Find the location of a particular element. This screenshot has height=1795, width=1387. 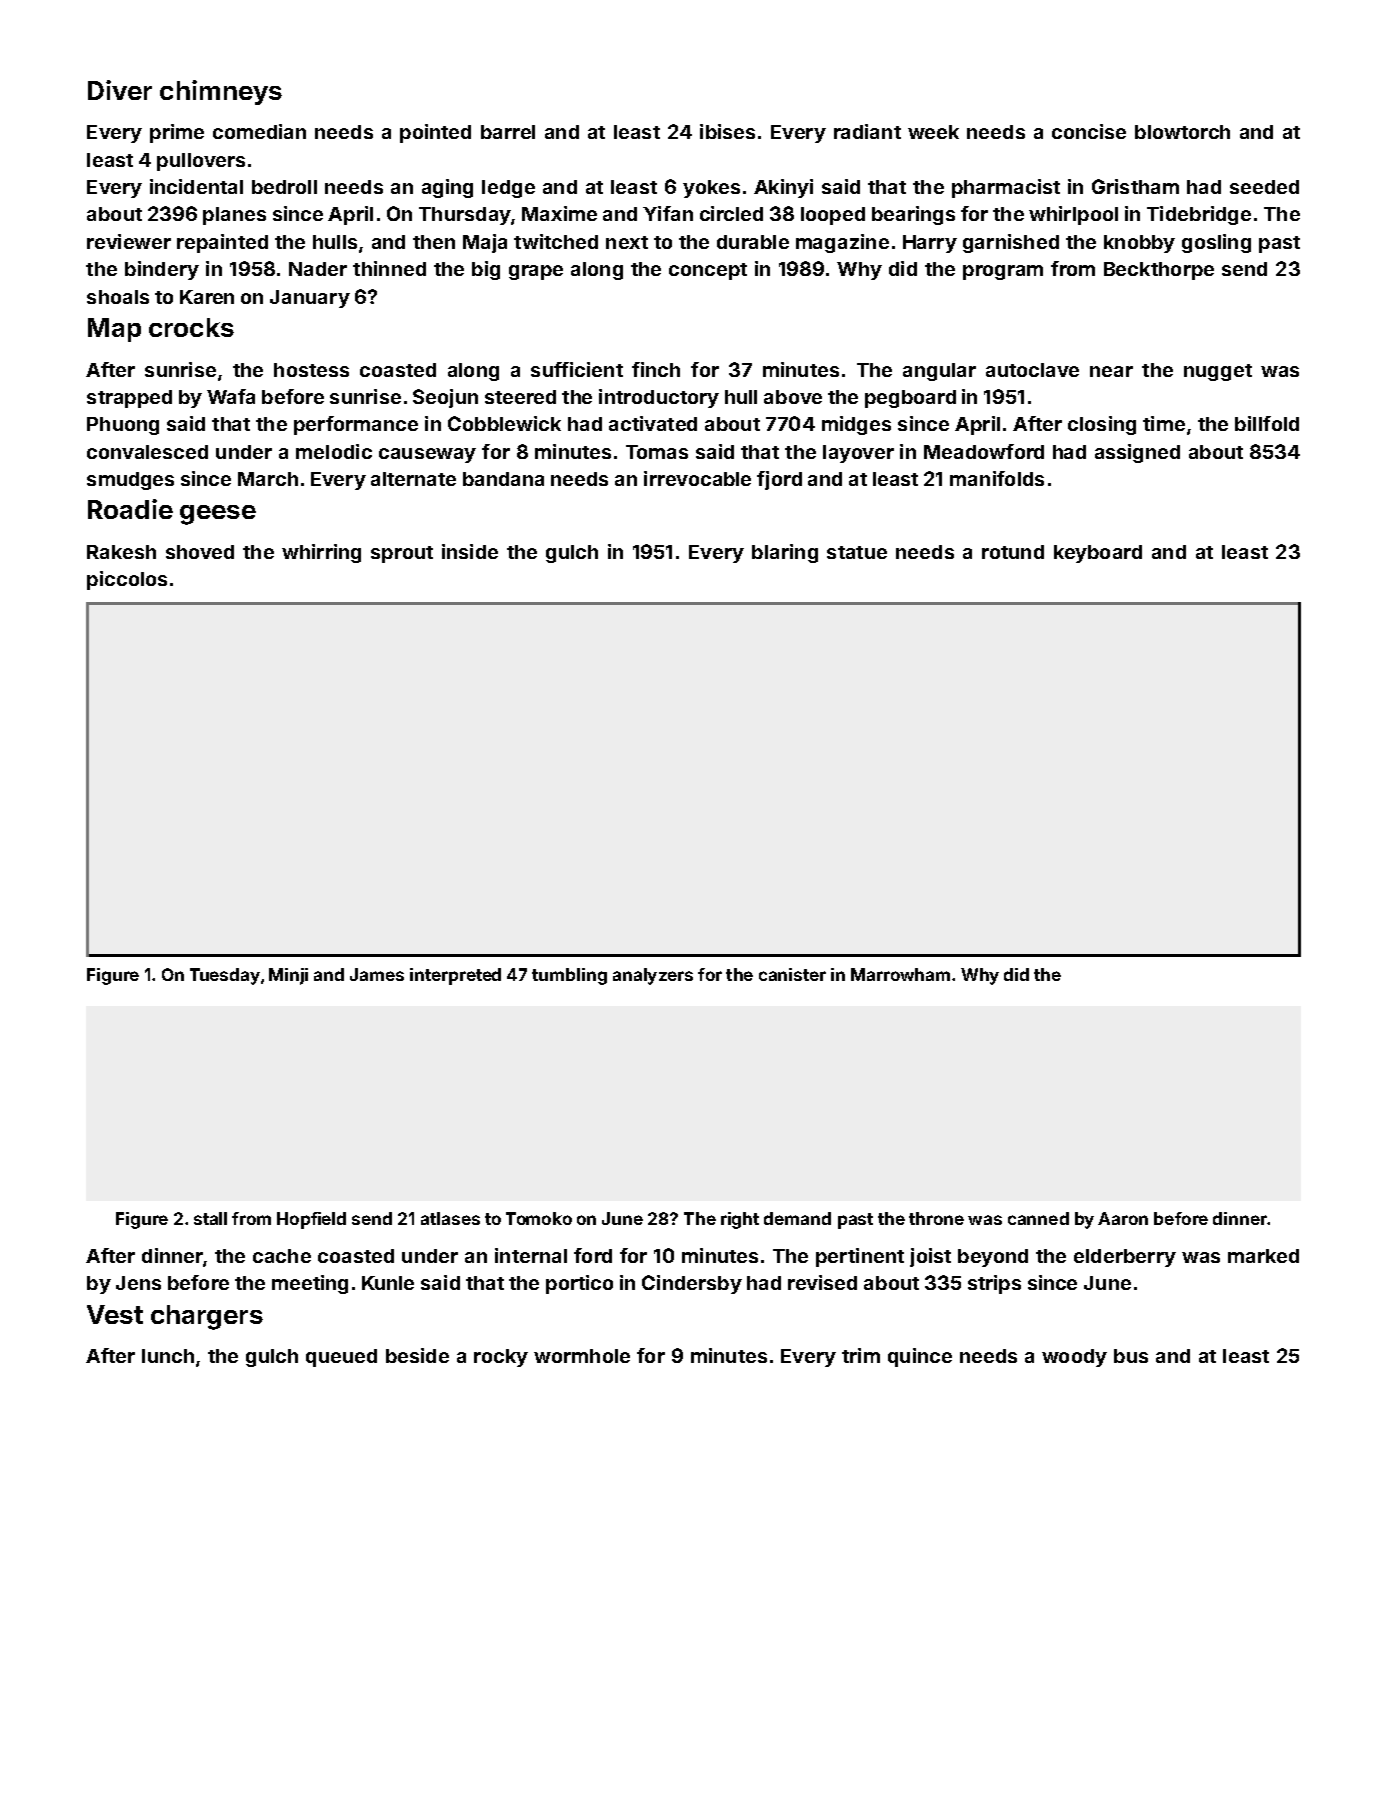

blowtorch is located at coordinates (1182, 132).
